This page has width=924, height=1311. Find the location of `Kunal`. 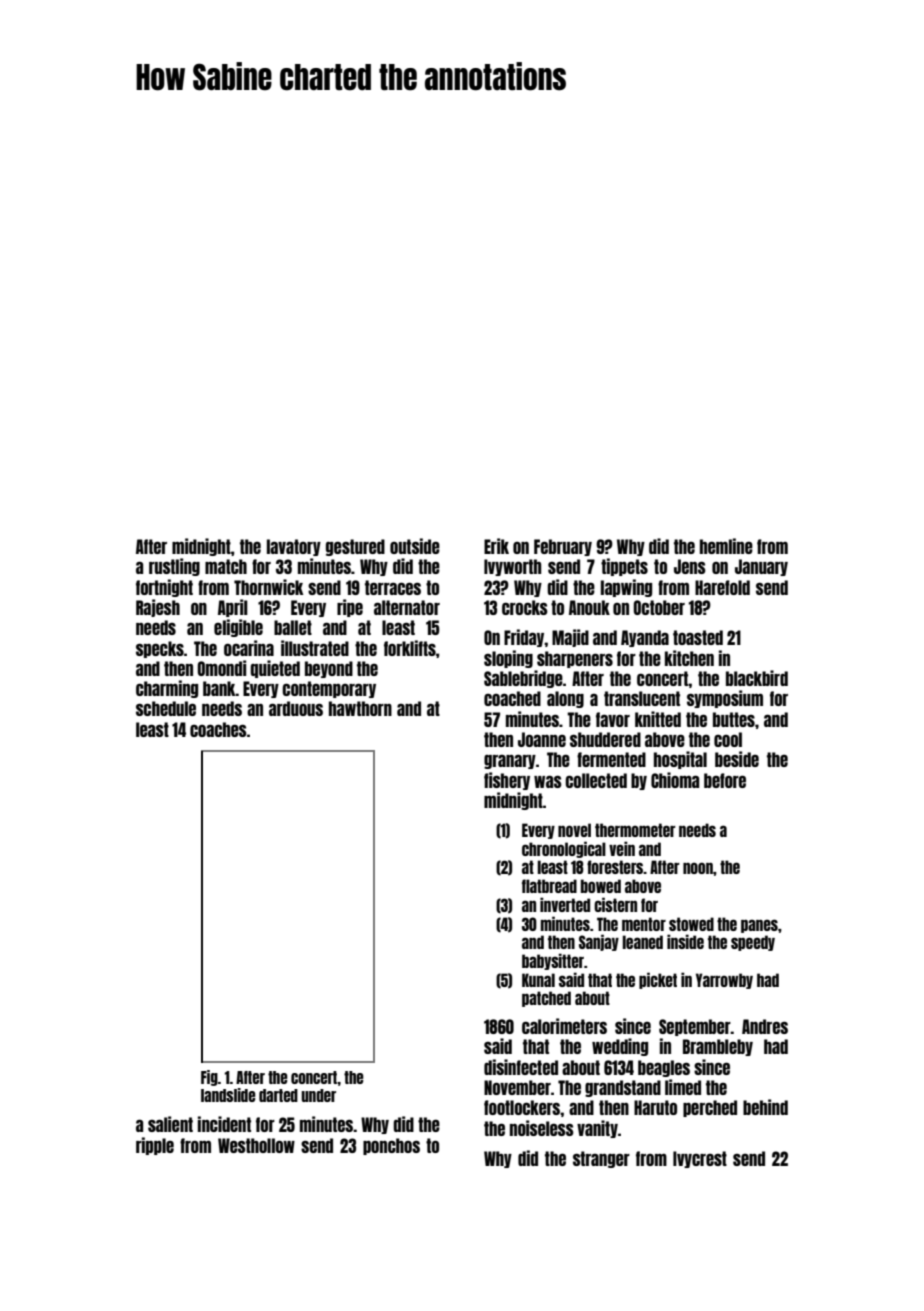

Kunal is located at coordinates (538, 980).
